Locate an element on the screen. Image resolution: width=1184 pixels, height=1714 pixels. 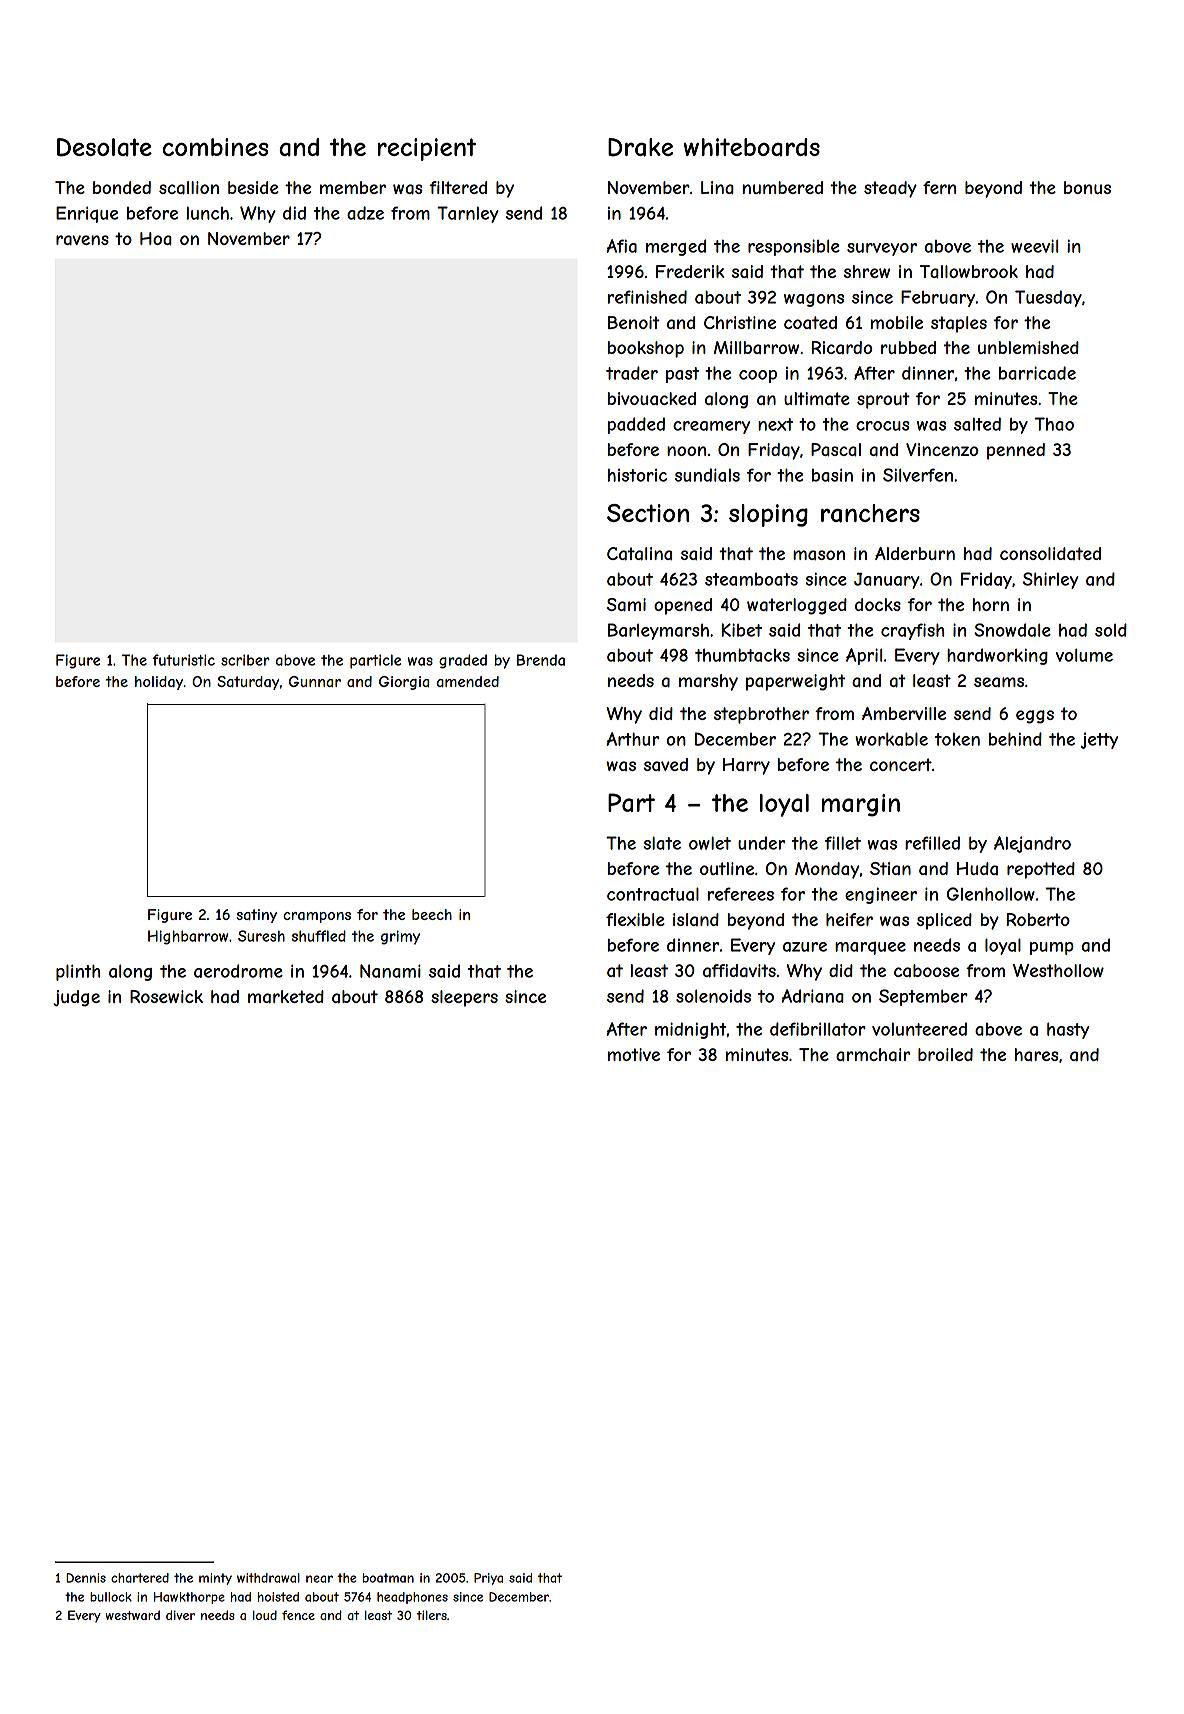
aerodrome is located at coordinates (238, 971).
